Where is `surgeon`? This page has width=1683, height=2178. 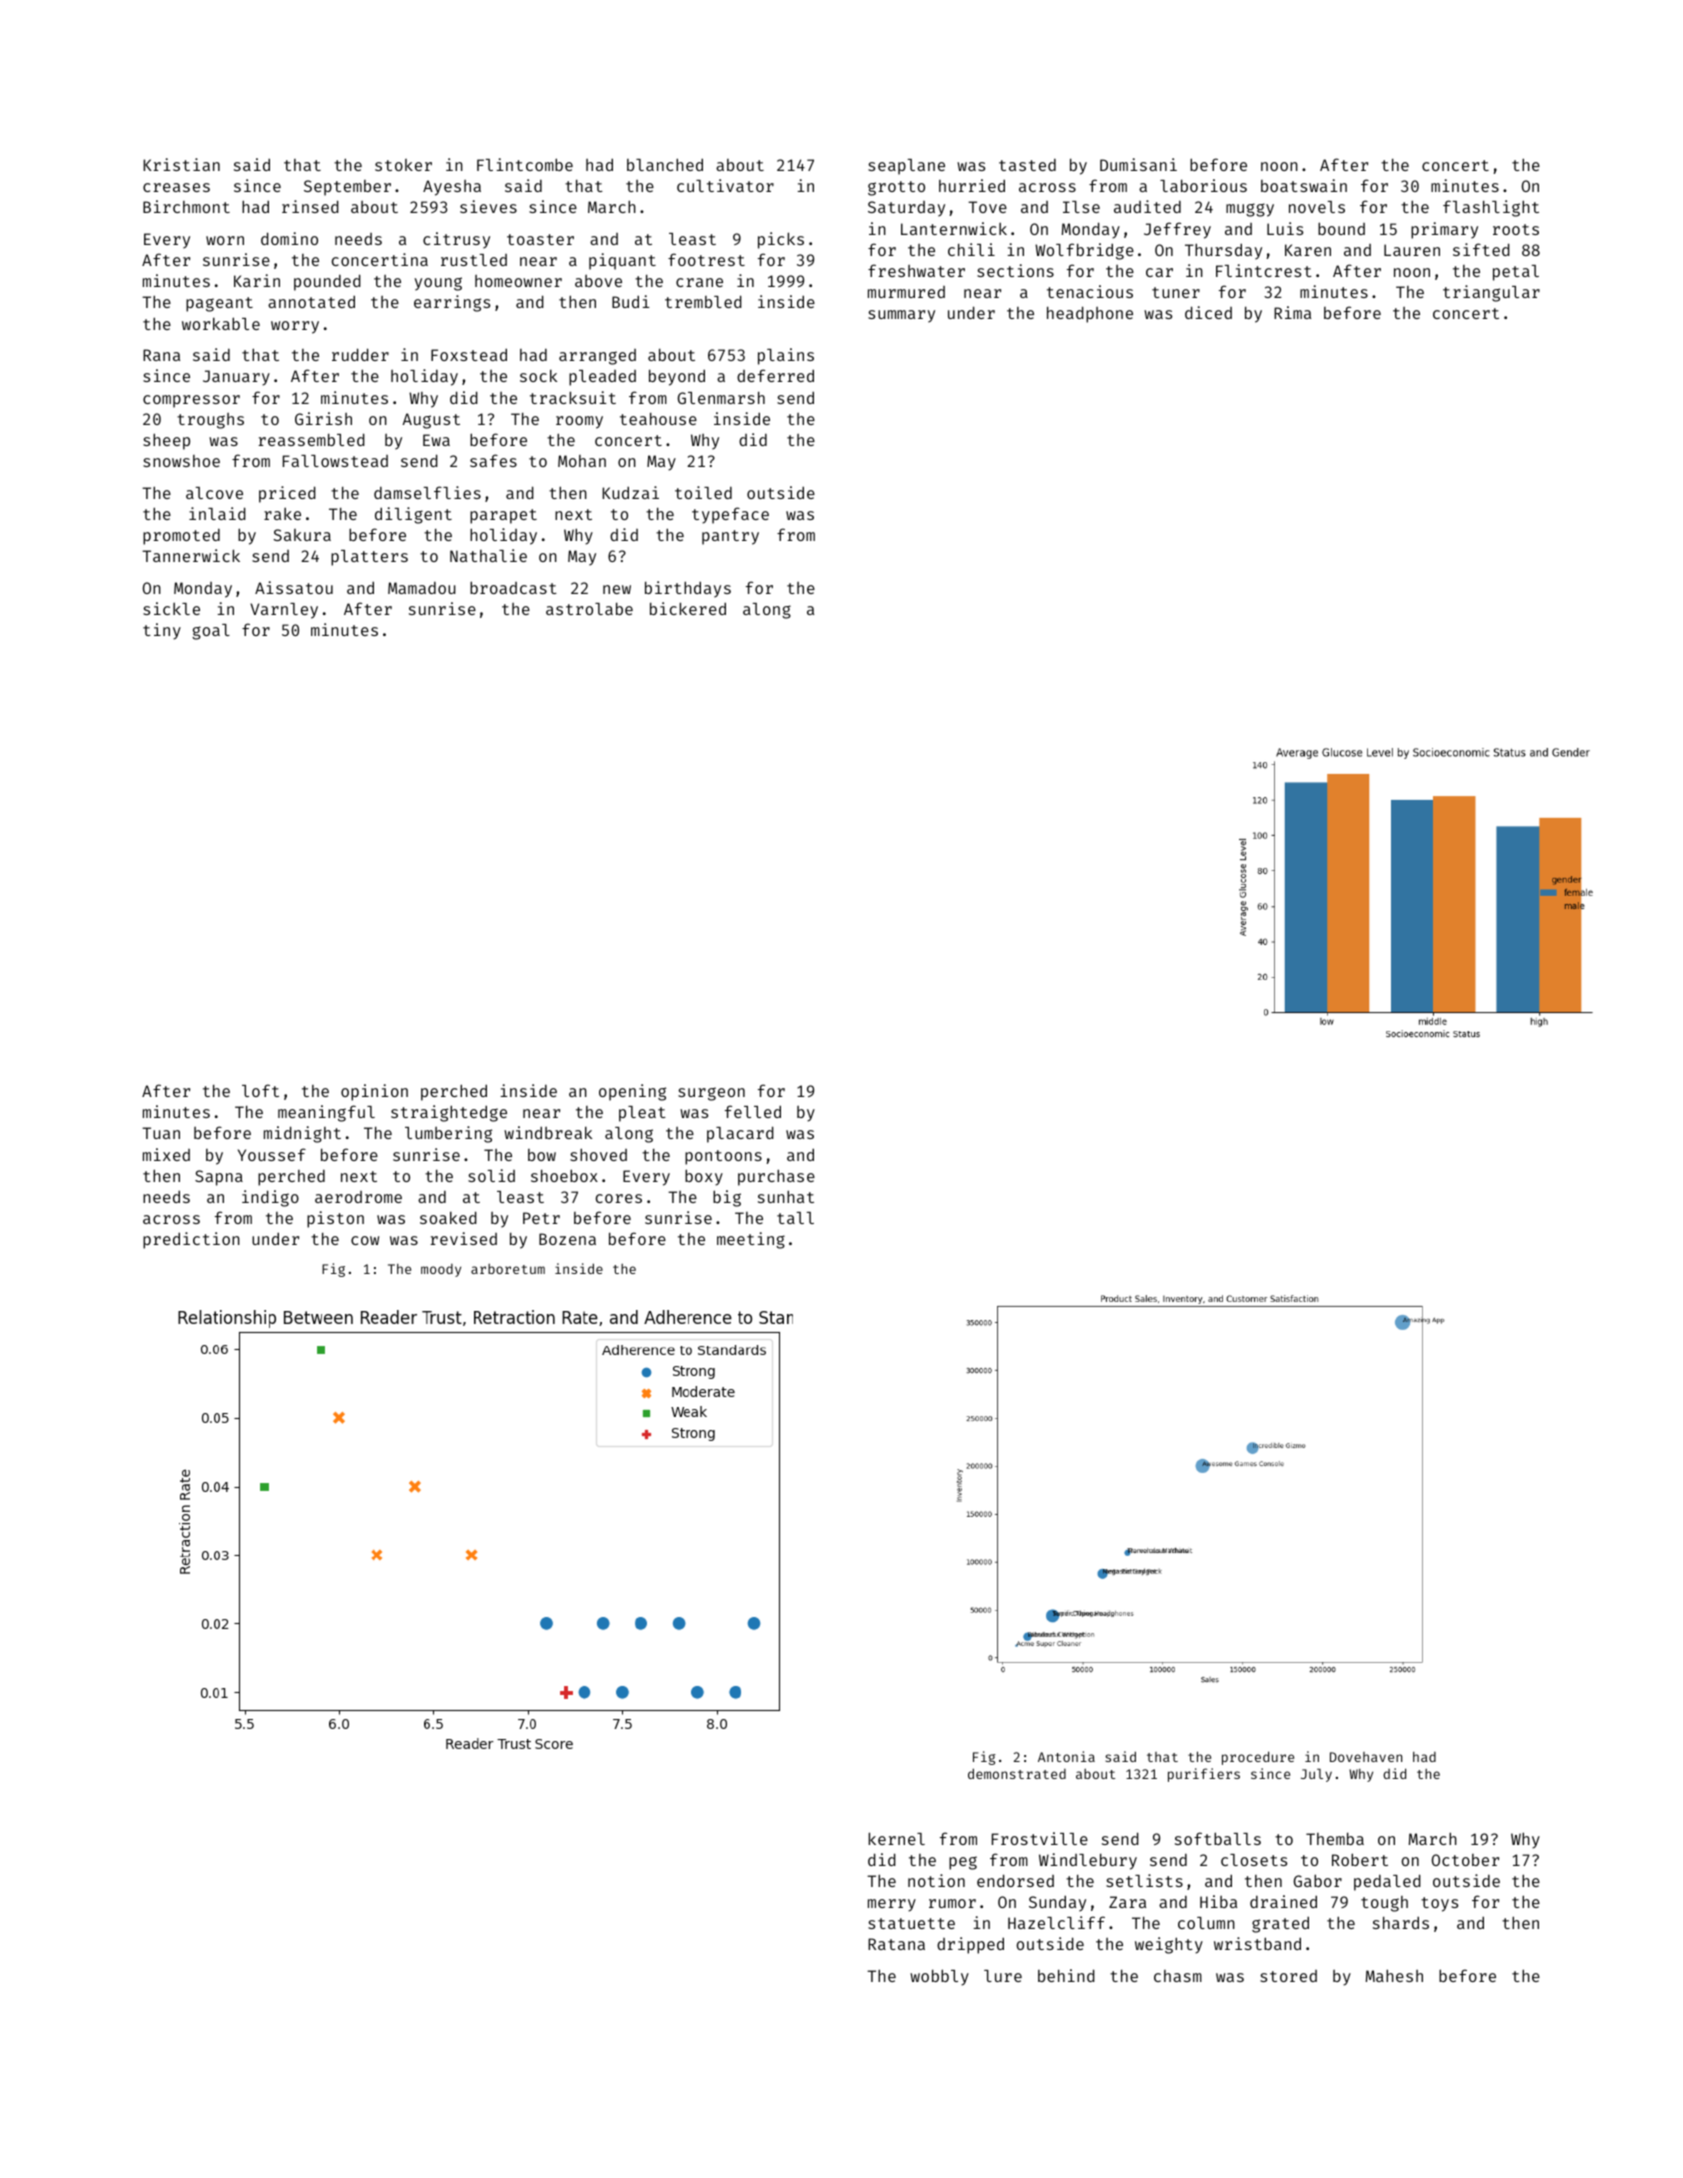
surgeon is located at coordinates (711, 1094).
